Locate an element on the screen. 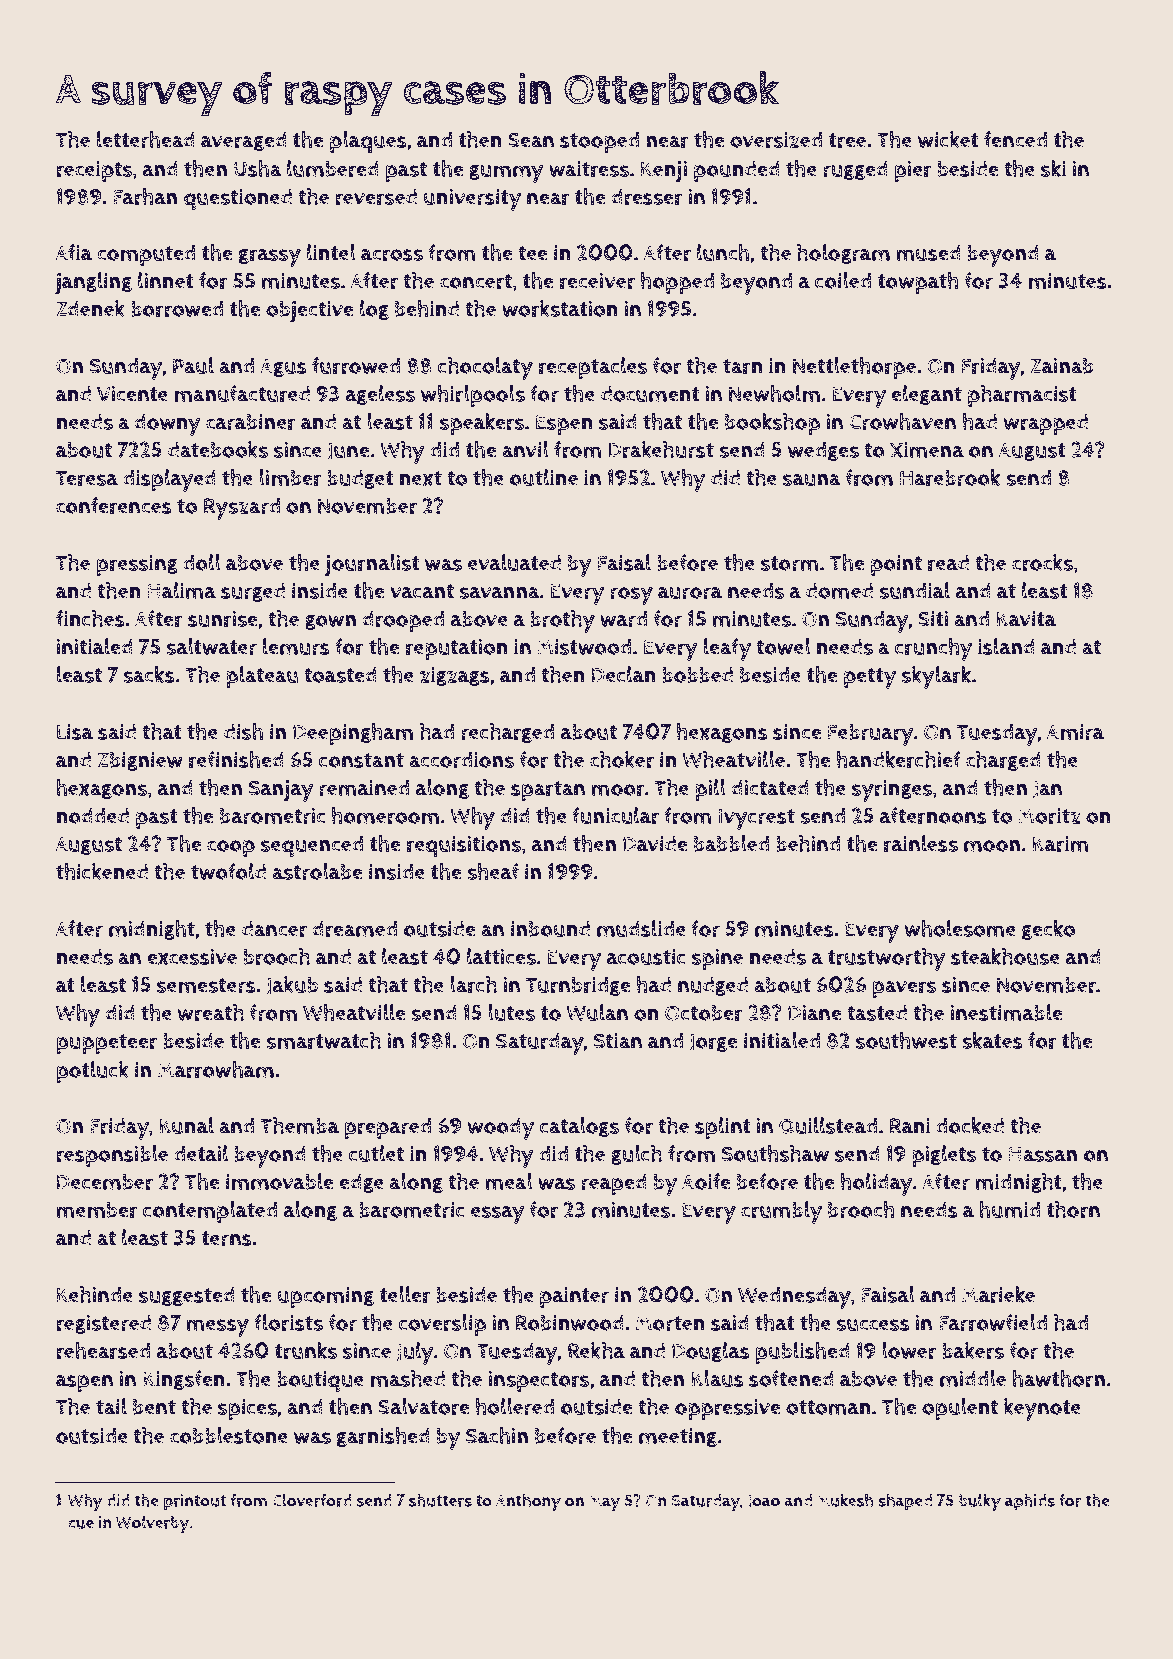 The height and width of the screenshot is (1659, 1173). holiday is located at coordinates (877, 1184).
